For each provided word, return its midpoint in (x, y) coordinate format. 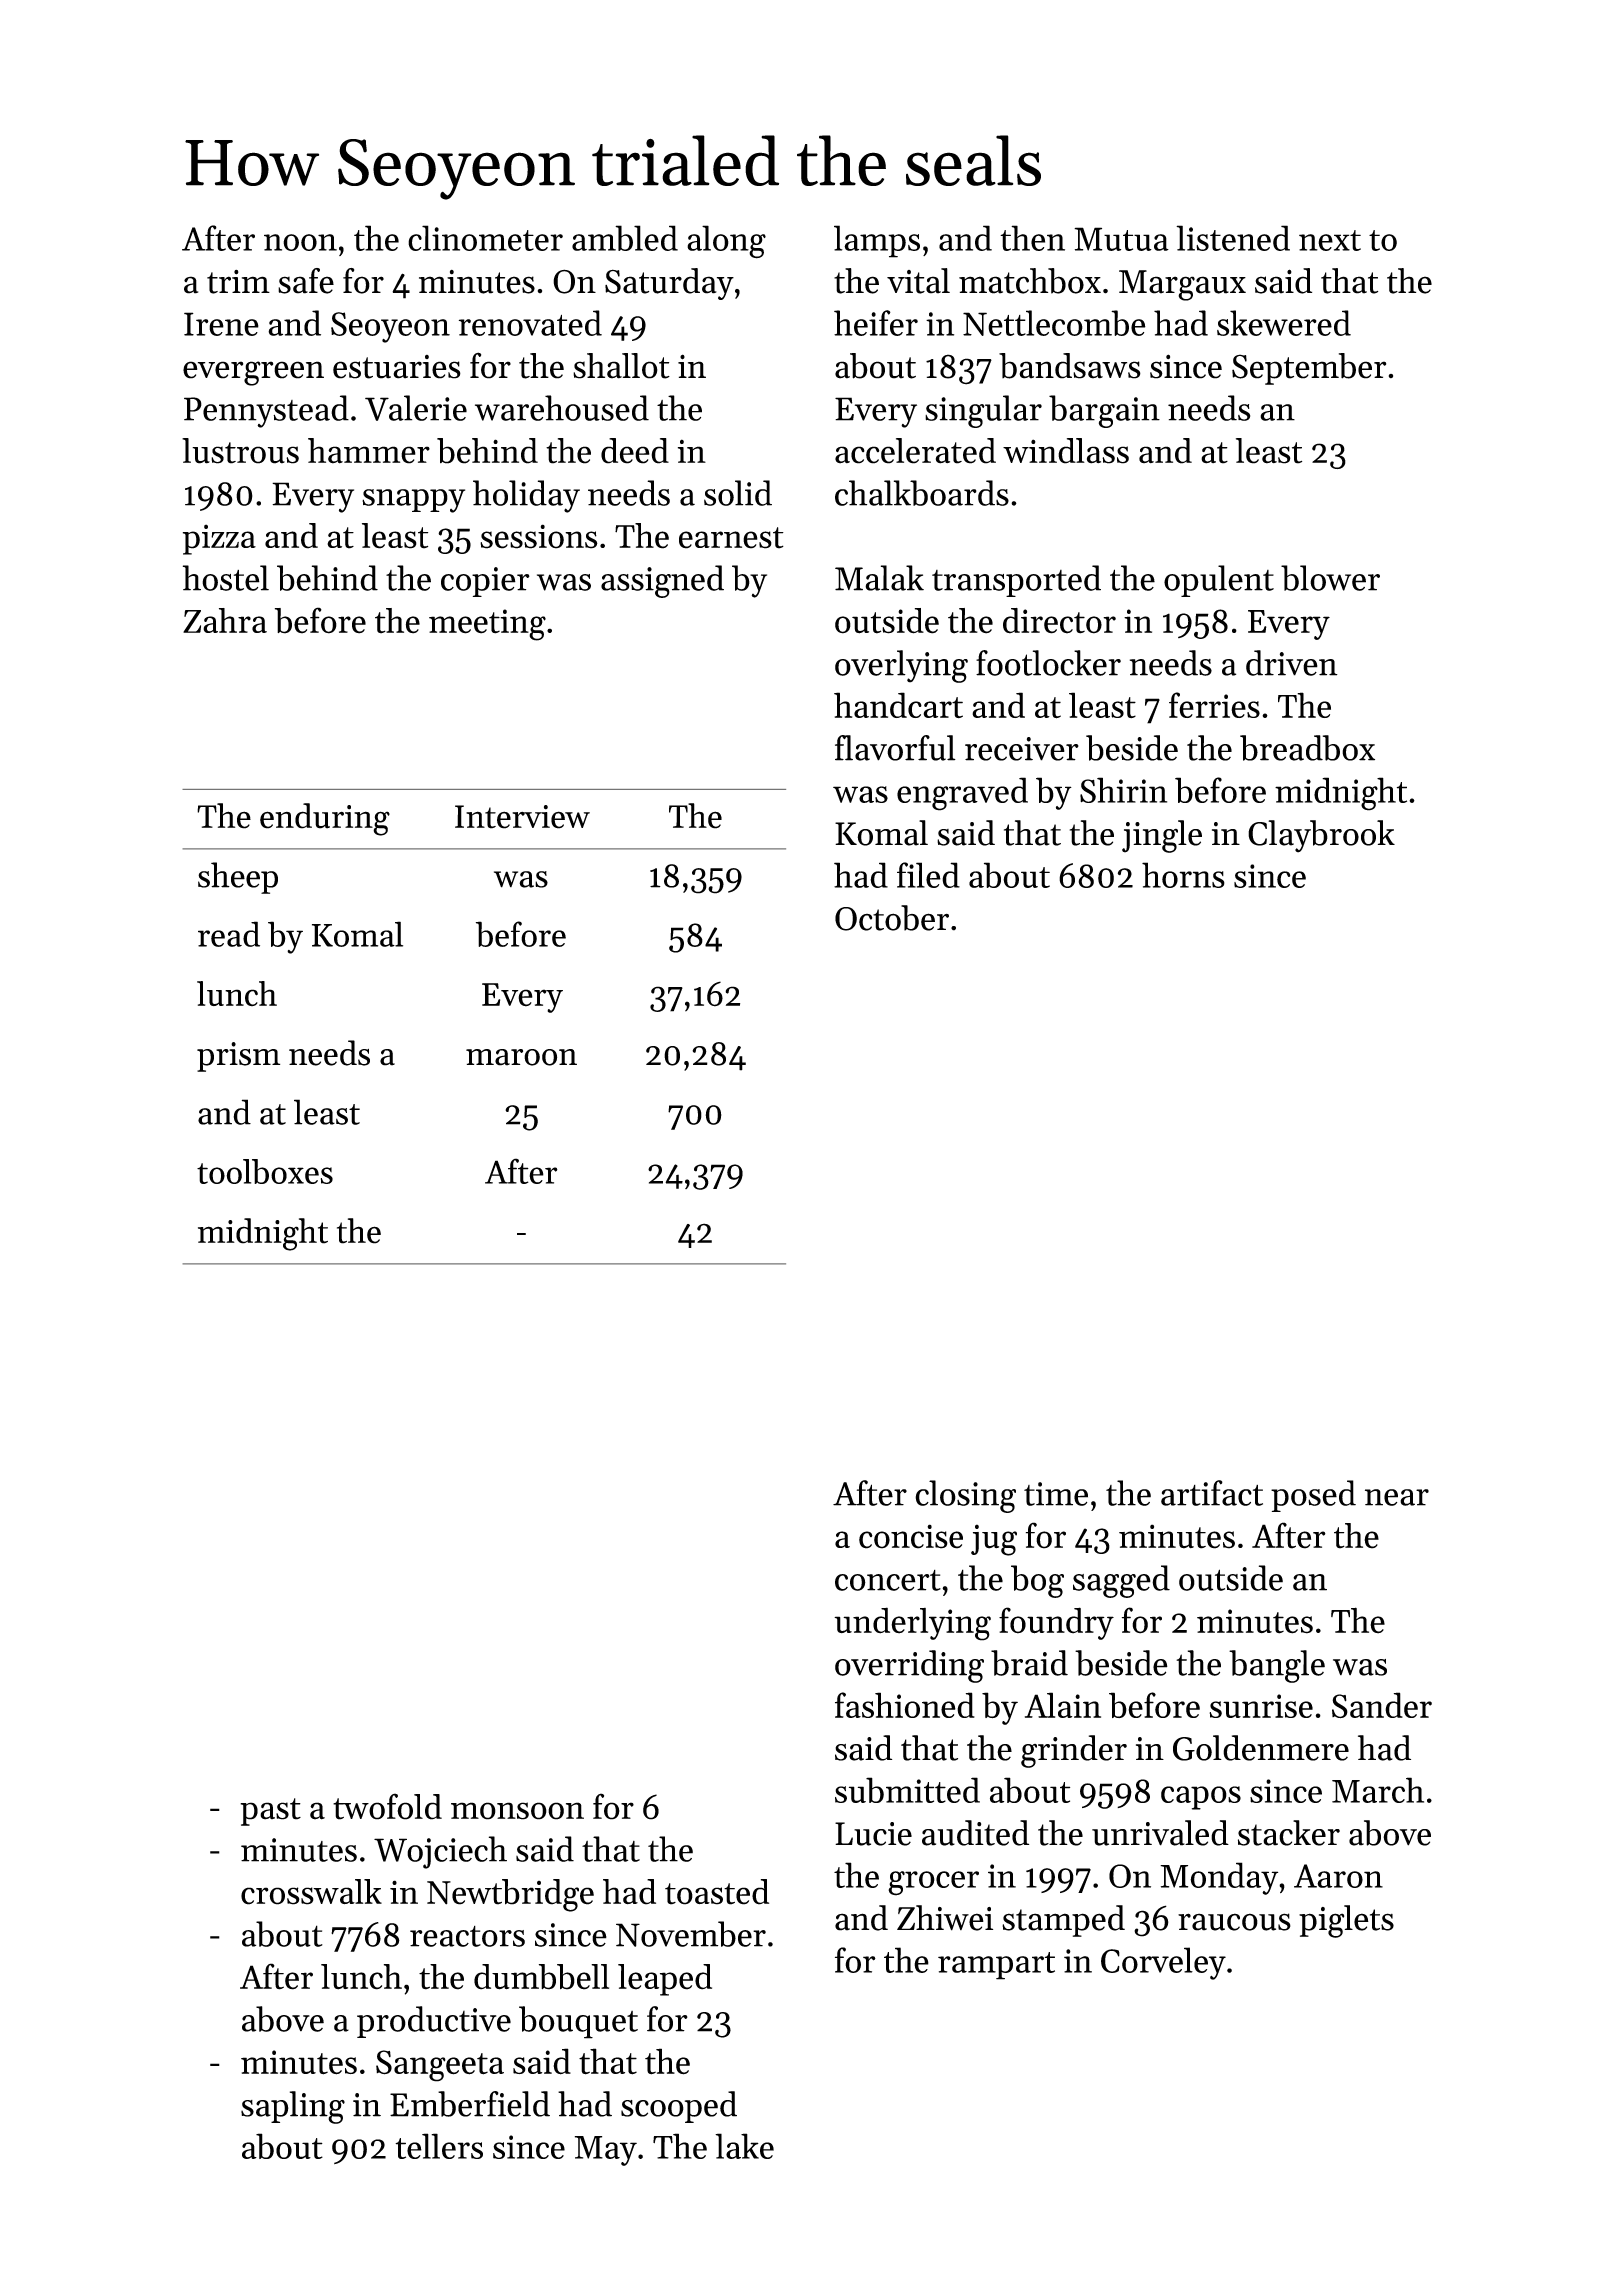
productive (434, 2022)
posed (1313, 1496)
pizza (219, 539)
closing (965, 1496)
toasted (717, 1892)
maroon (521, 1057)
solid (738, 493)
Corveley (1163, 1963)
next (1330, 240)
